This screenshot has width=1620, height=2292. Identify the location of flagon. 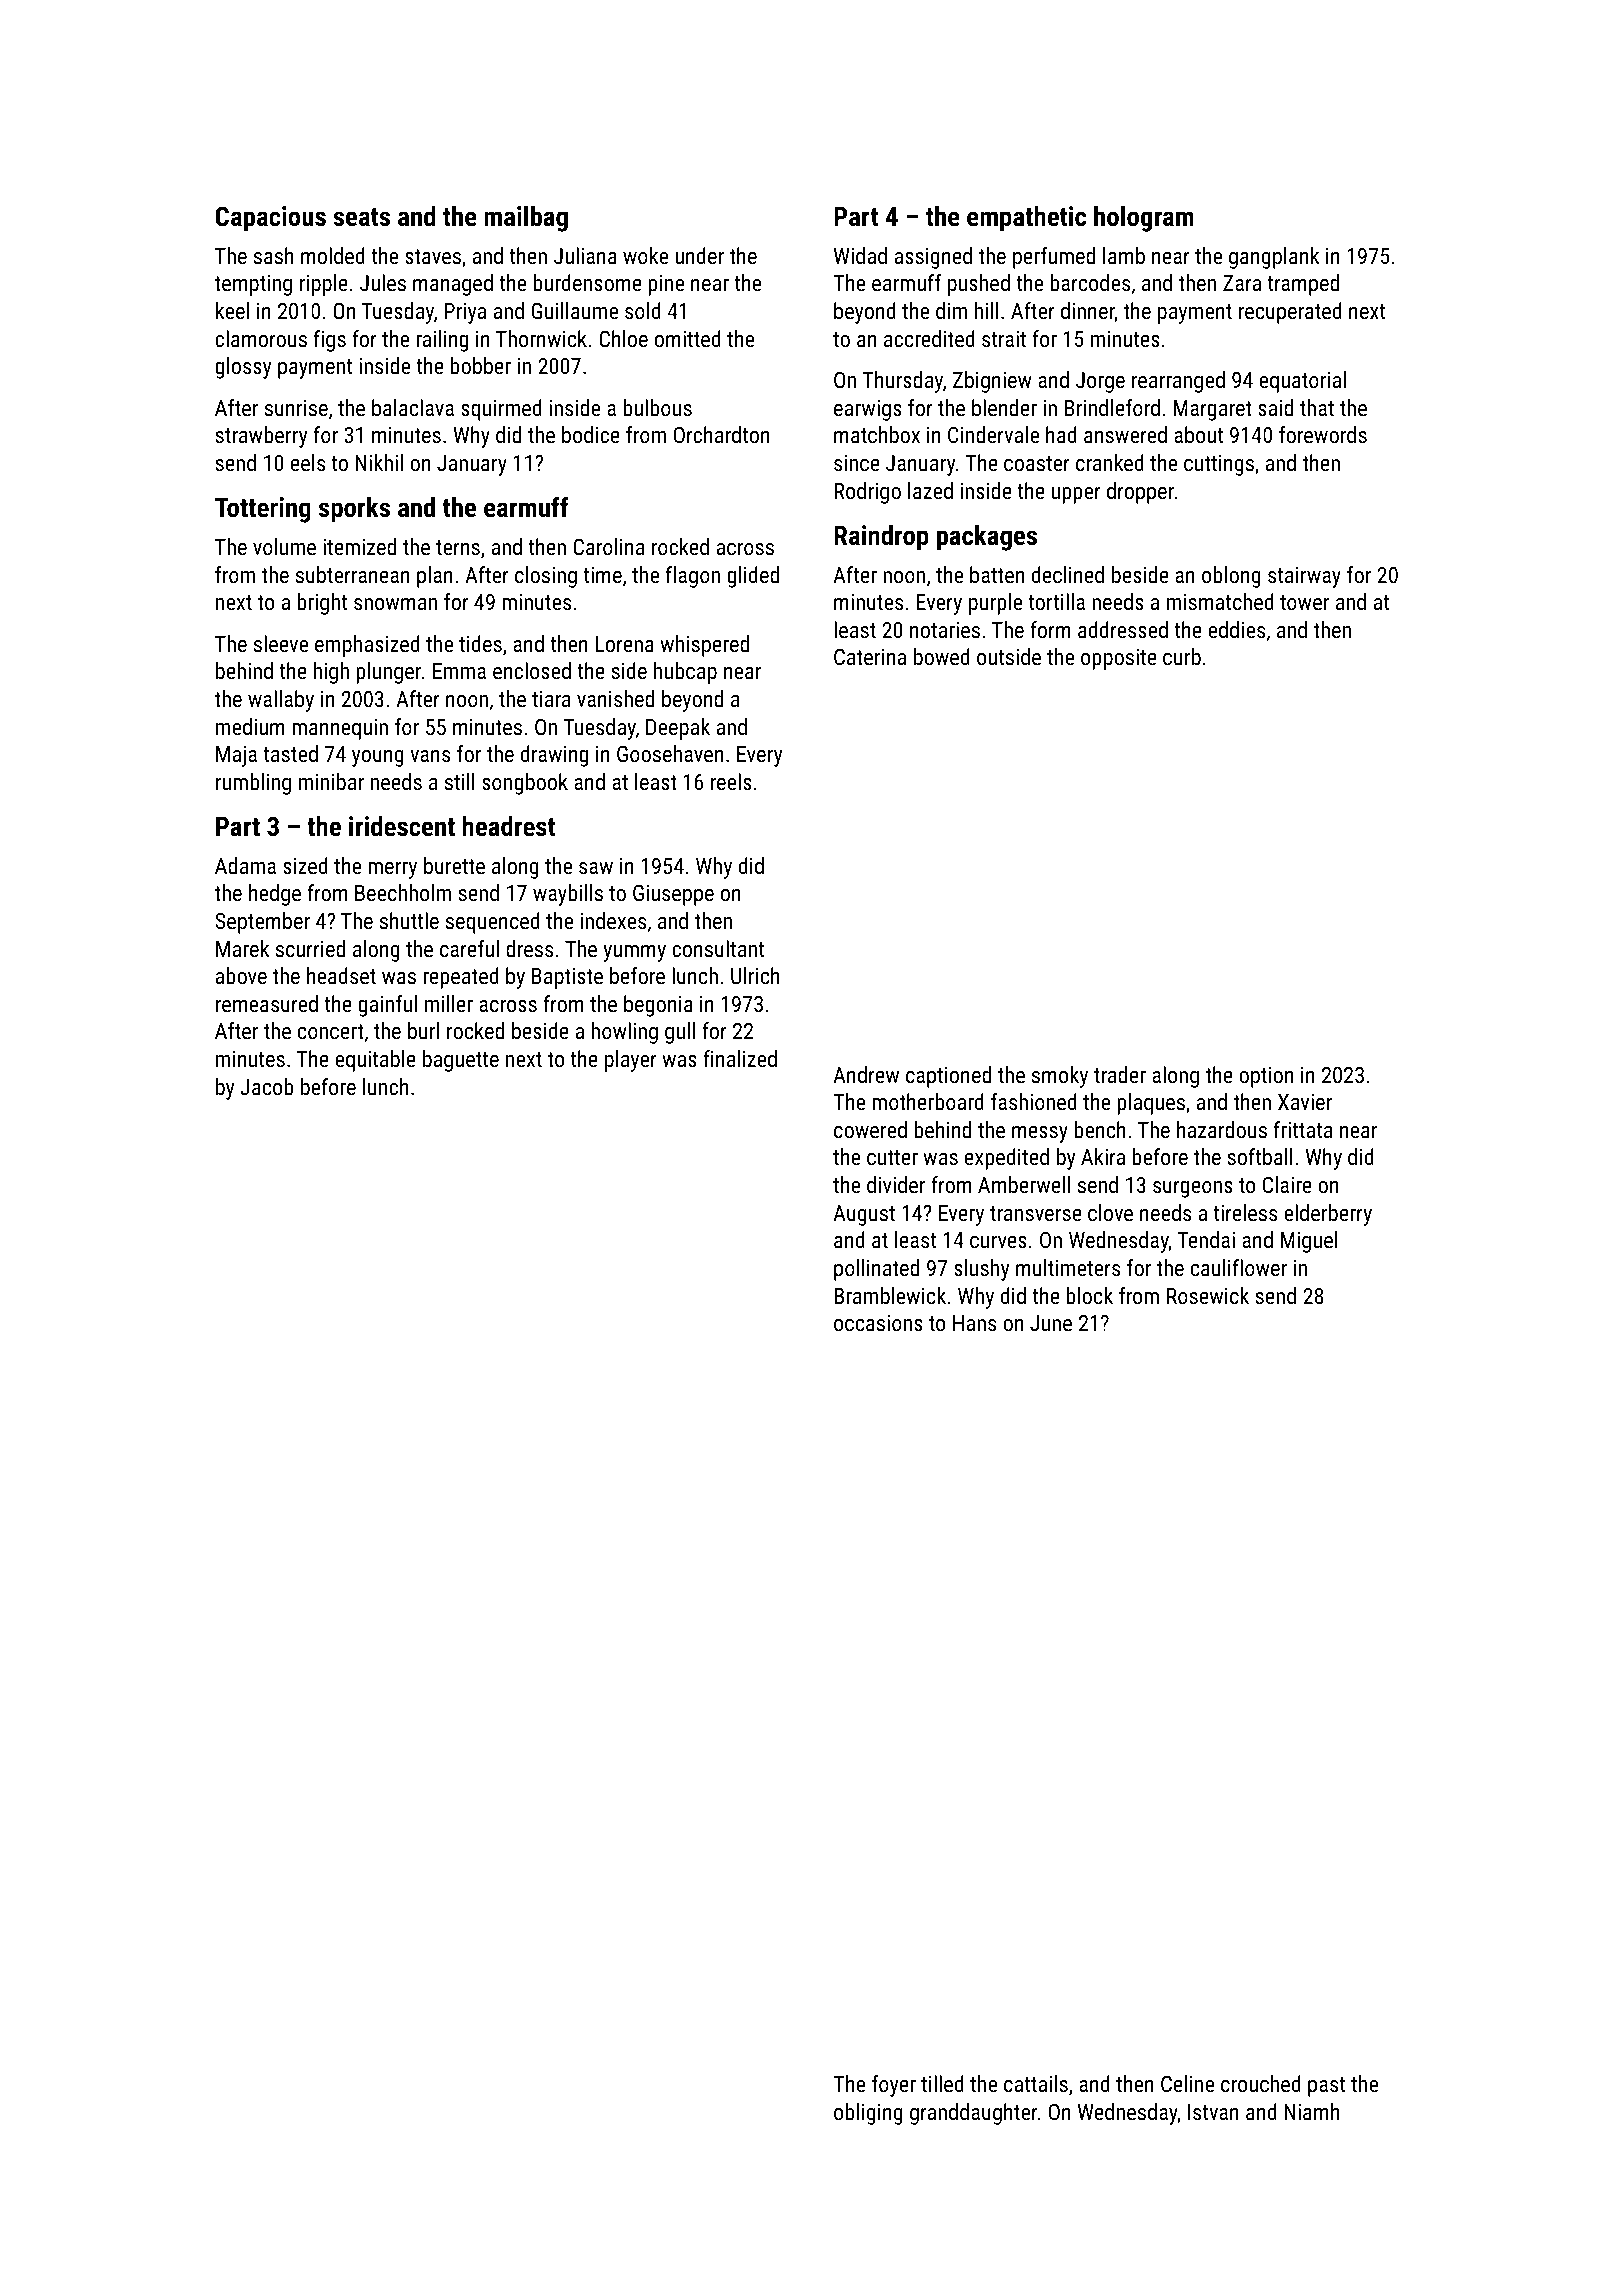
(693, 577).
